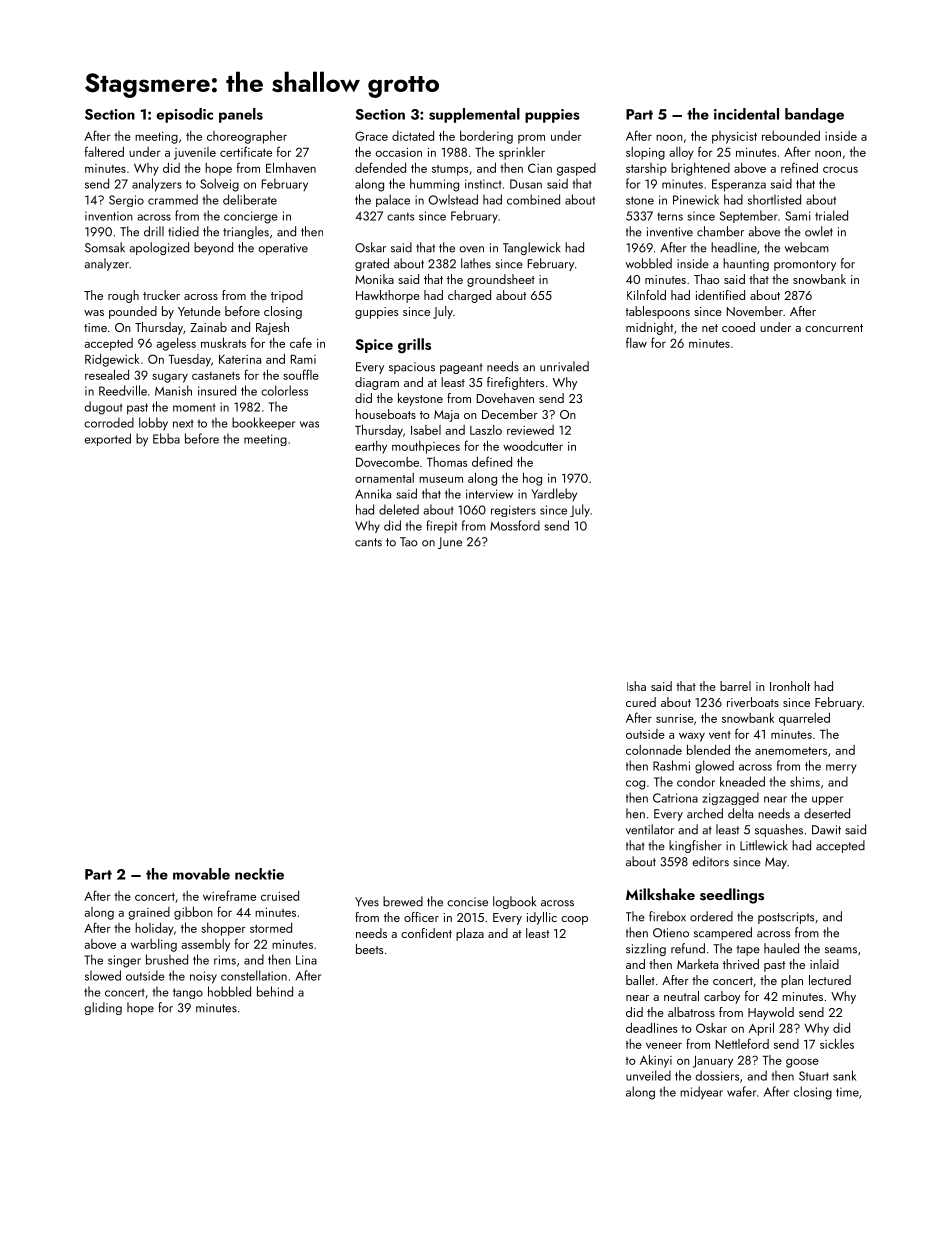  Describe the element at coordinates (841, 769) in the screenshot. I see `merry` at that location.
